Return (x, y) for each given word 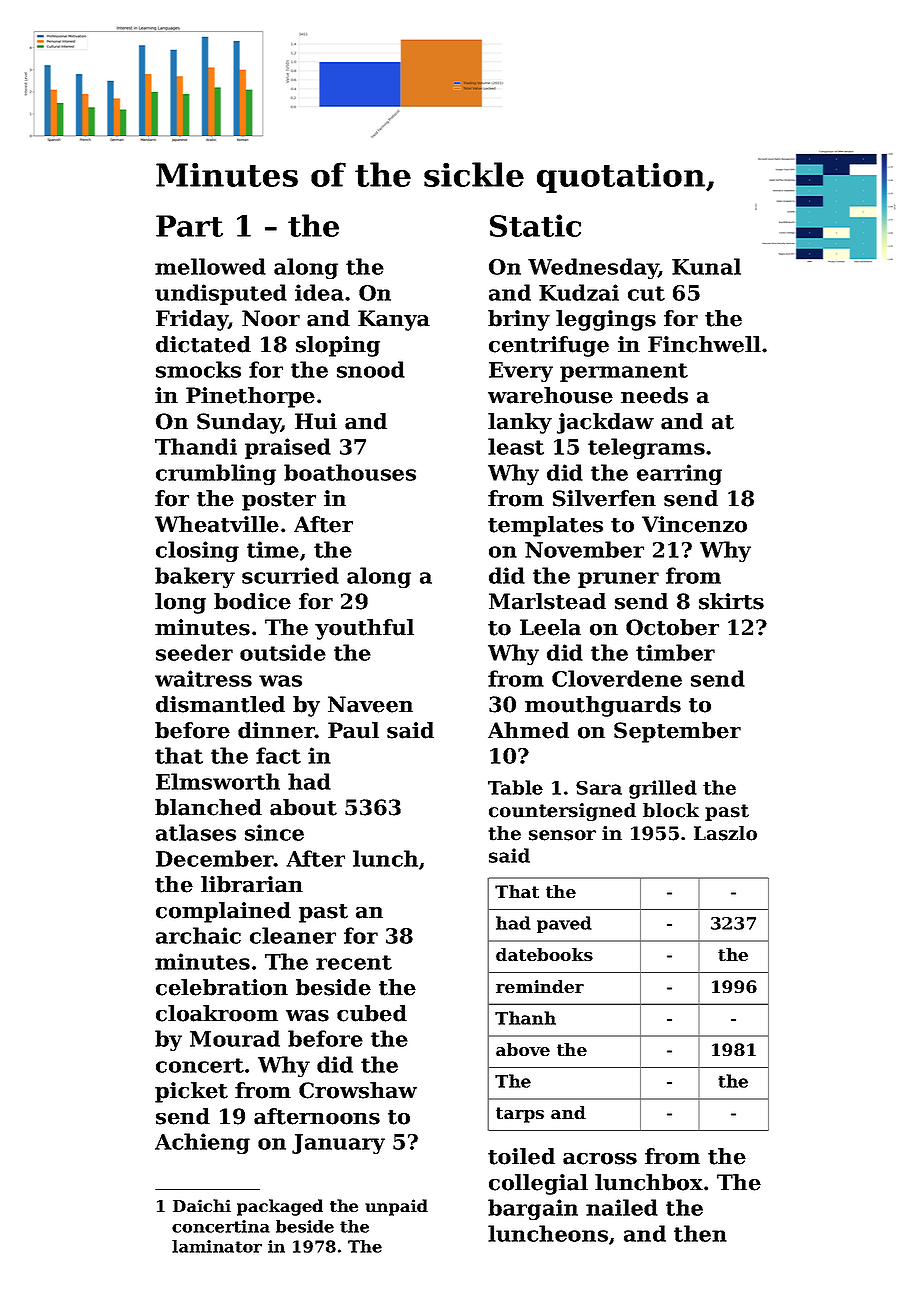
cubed (372, 1013)
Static (535, 225)
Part (189, 226)
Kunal (706, 266)
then (700, 1233)
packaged (280, 1207)
